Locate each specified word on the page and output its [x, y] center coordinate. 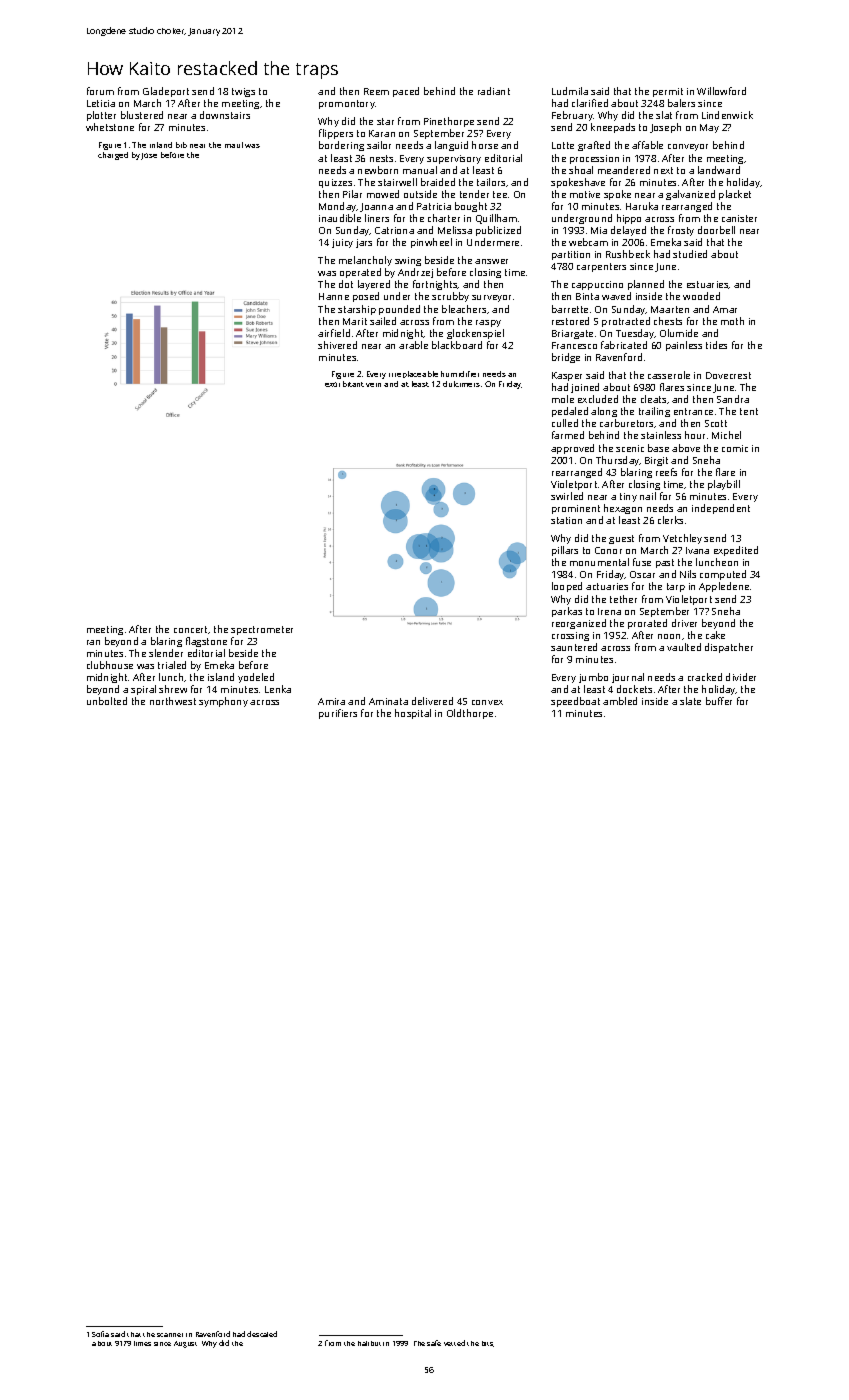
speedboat [575, 702]
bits [488, 1344]
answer [491, 261]
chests [668, 321]
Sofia [100, 1334]
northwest [173, 701]
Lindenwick [727, 115]
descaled [262, 1334]
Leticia [101, 103]
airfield [334, 333]
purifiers [338, 714]
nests [381, 158]
